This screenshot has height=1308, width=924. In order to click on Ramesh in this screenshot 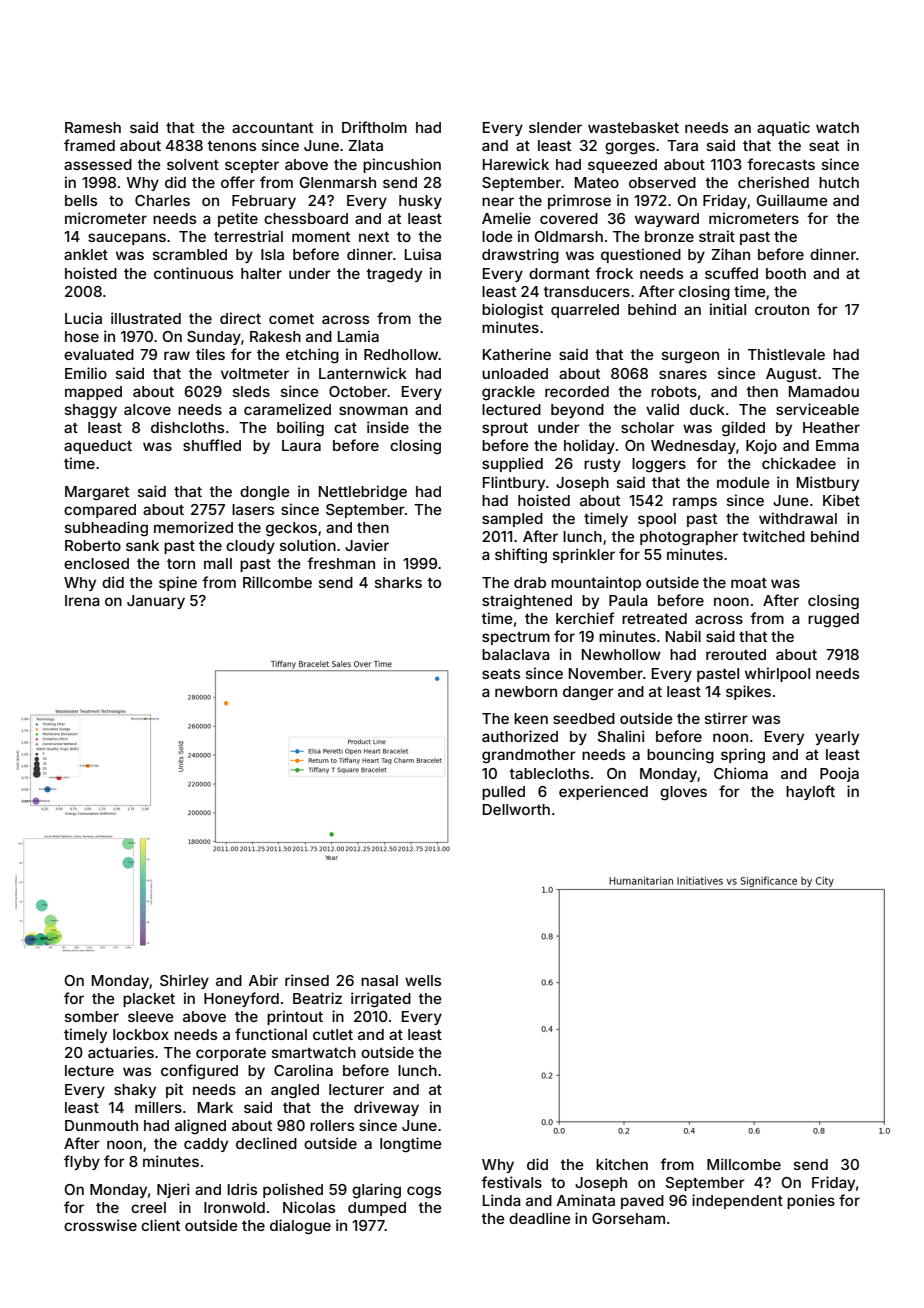, I will do `click(93, 127)`.
